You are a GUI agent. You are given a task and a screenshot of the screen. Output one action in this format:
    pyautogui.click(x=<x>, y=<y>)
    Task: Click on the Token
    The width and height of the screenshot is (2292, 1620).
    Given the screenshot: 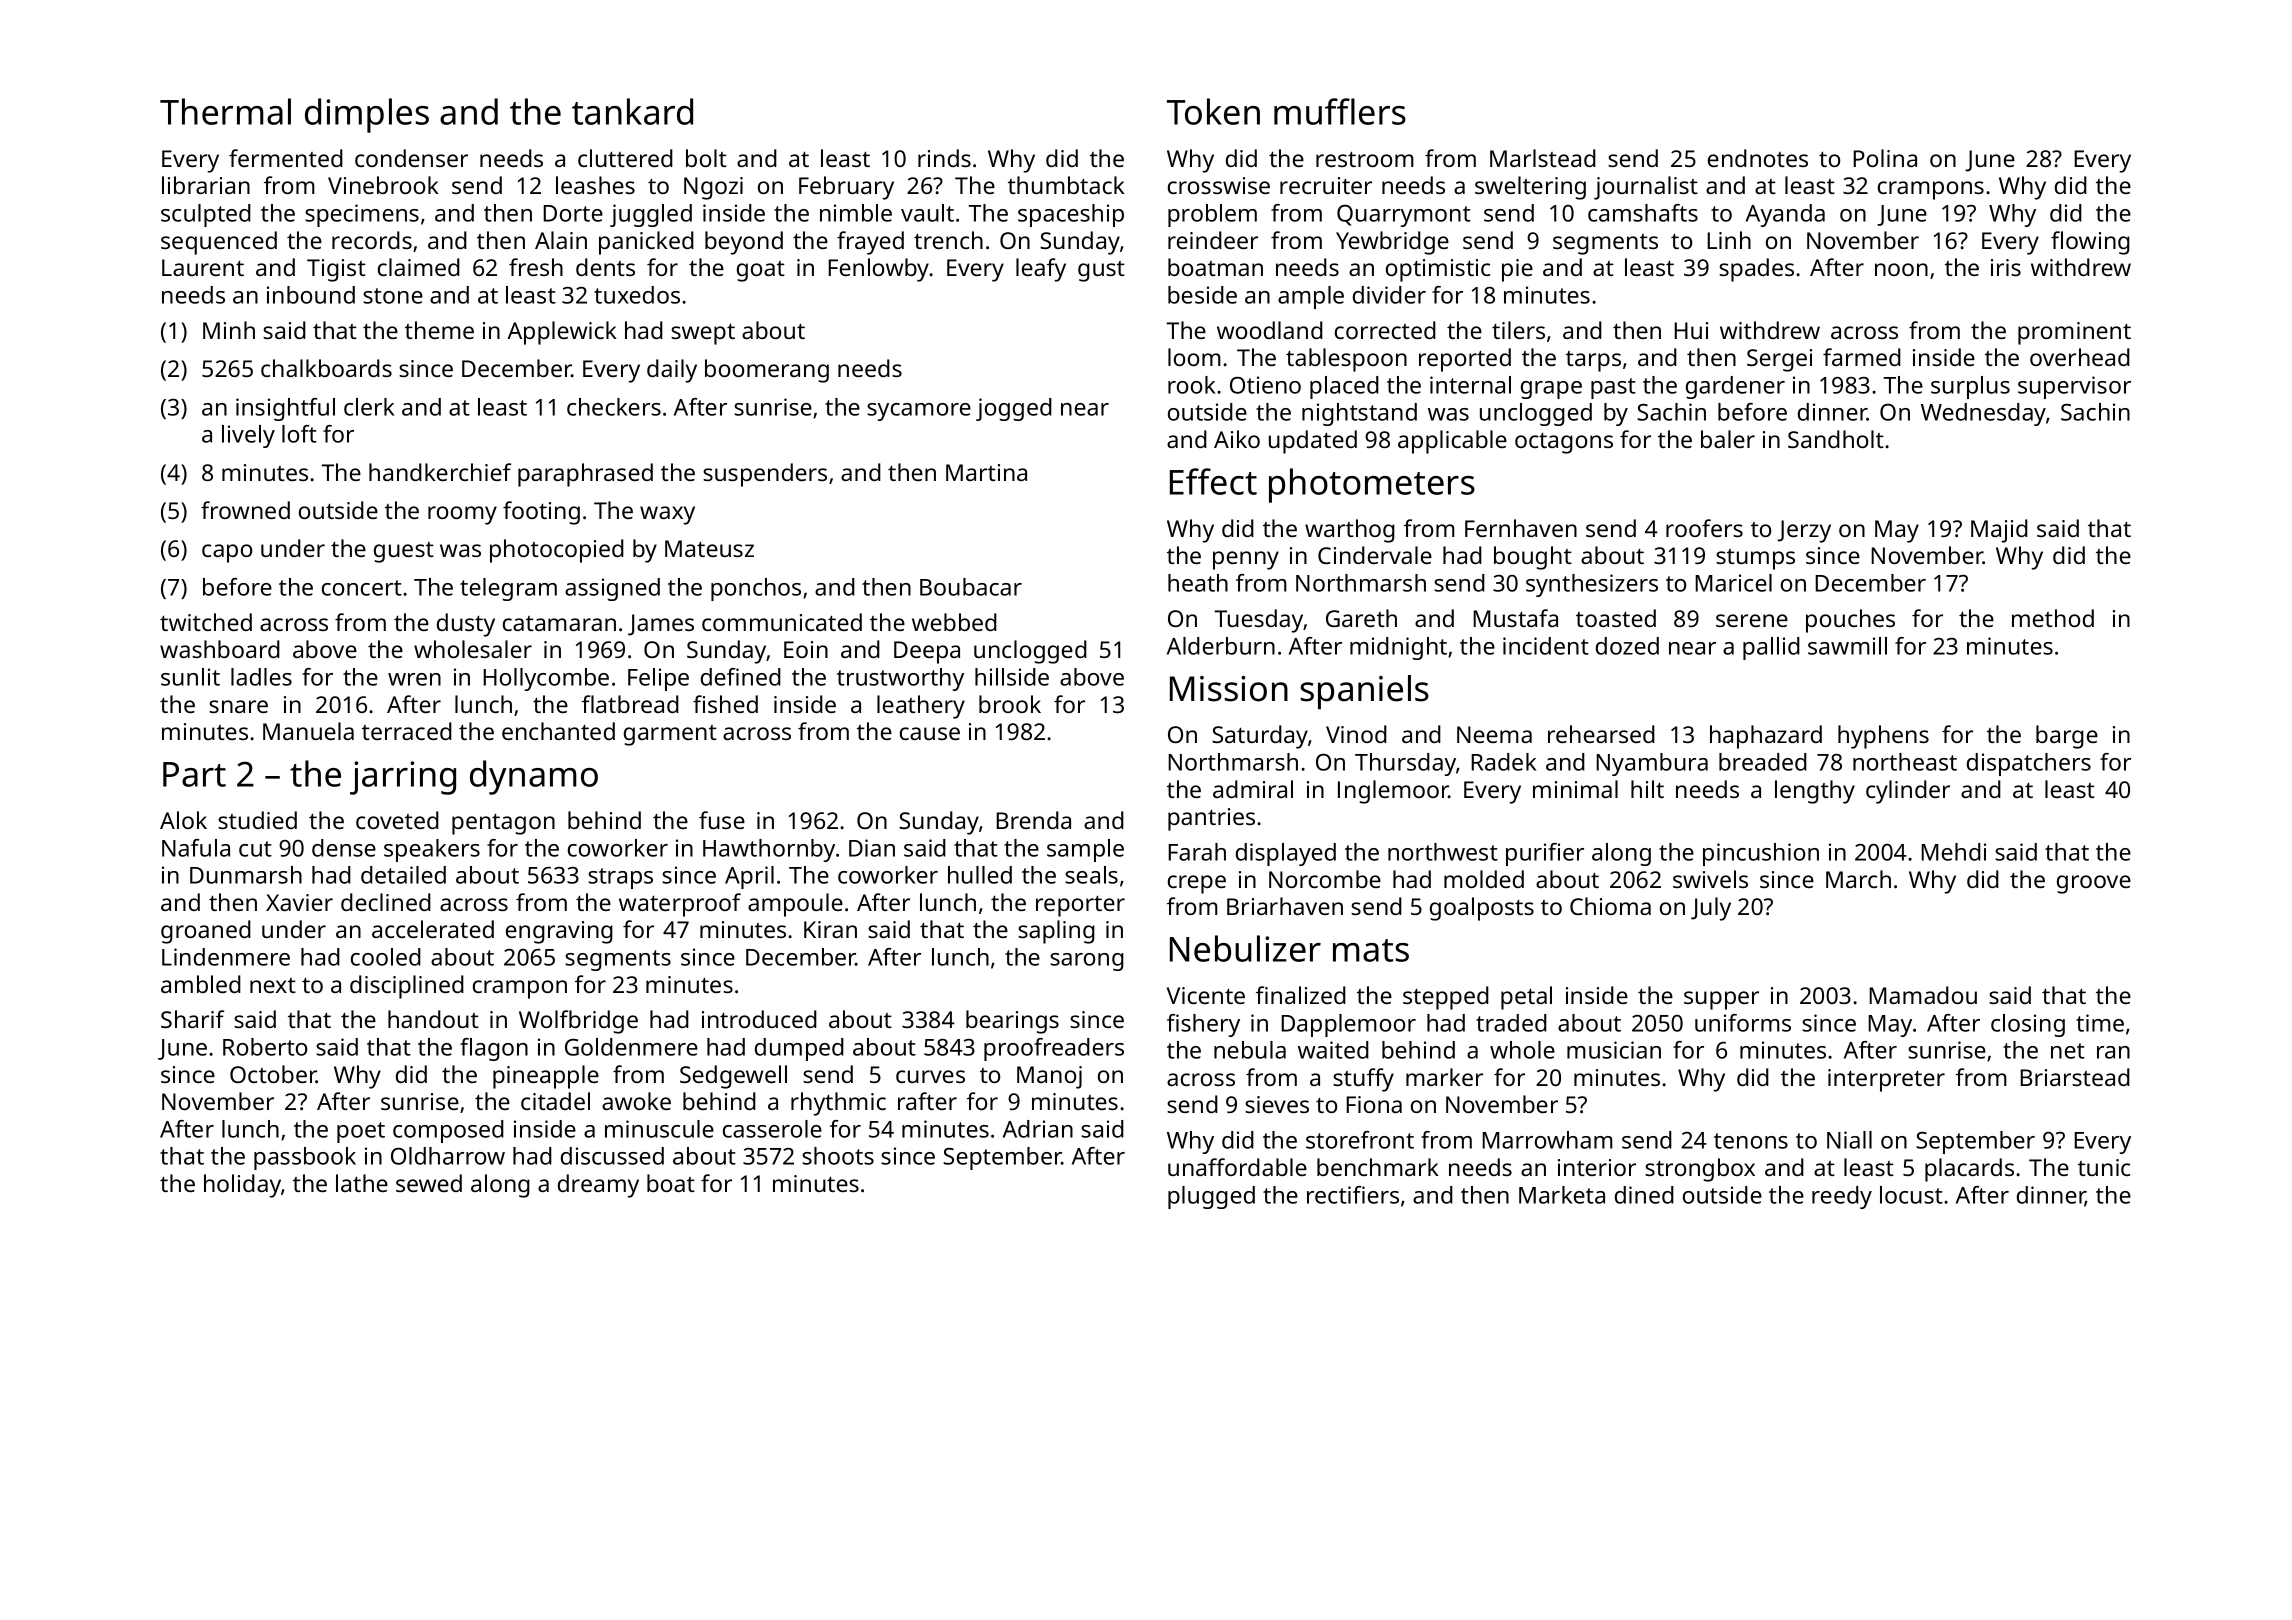 What is the action you would take?
    pyautogui.click(x=1213, y=111)
